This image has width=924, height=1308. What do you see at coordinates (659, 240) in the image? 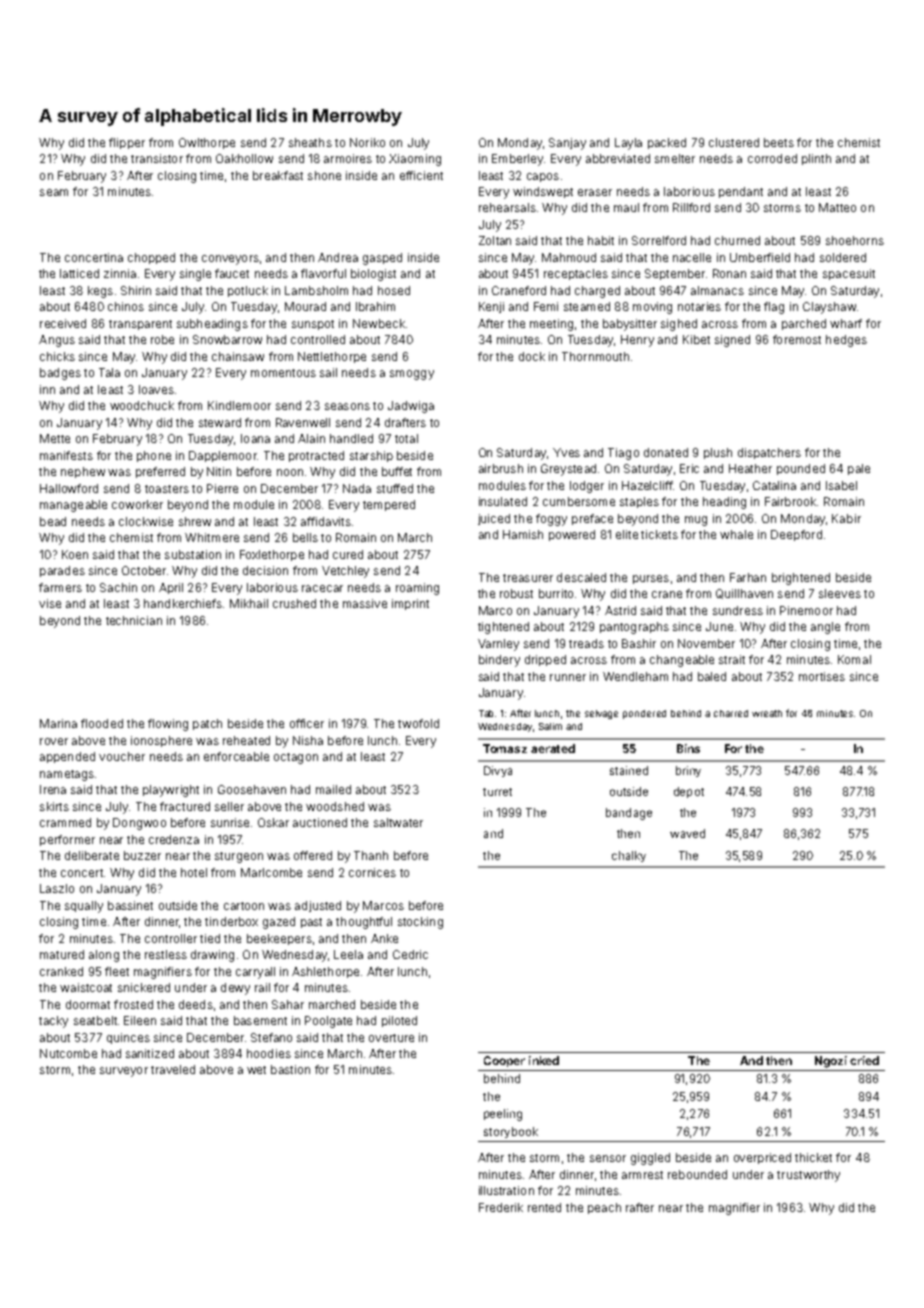
I see `Sorrelford` at bounding box center [659, 240].
